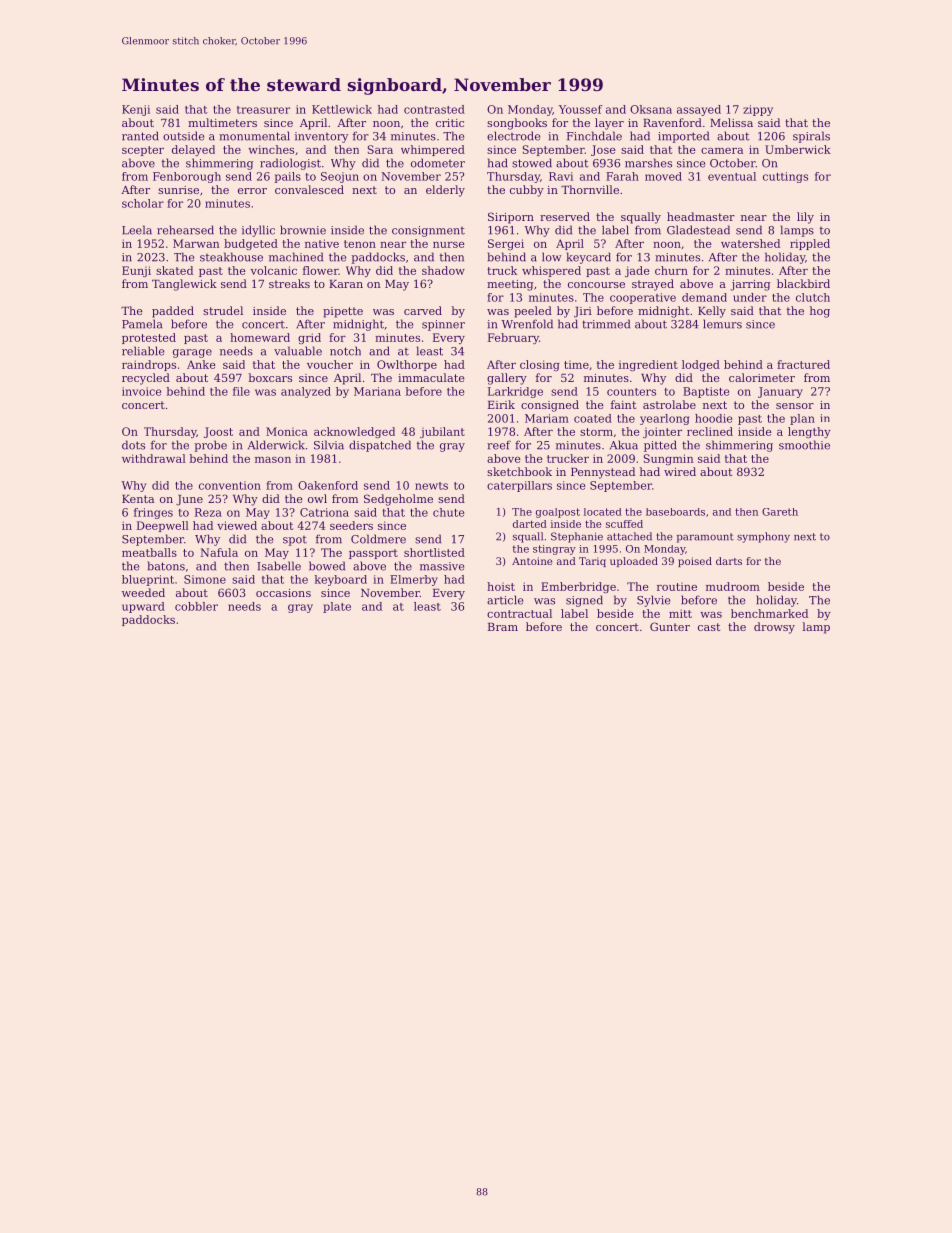 This screenshot has height=1233, width=952. I want to click on January, so click(780, 392).
